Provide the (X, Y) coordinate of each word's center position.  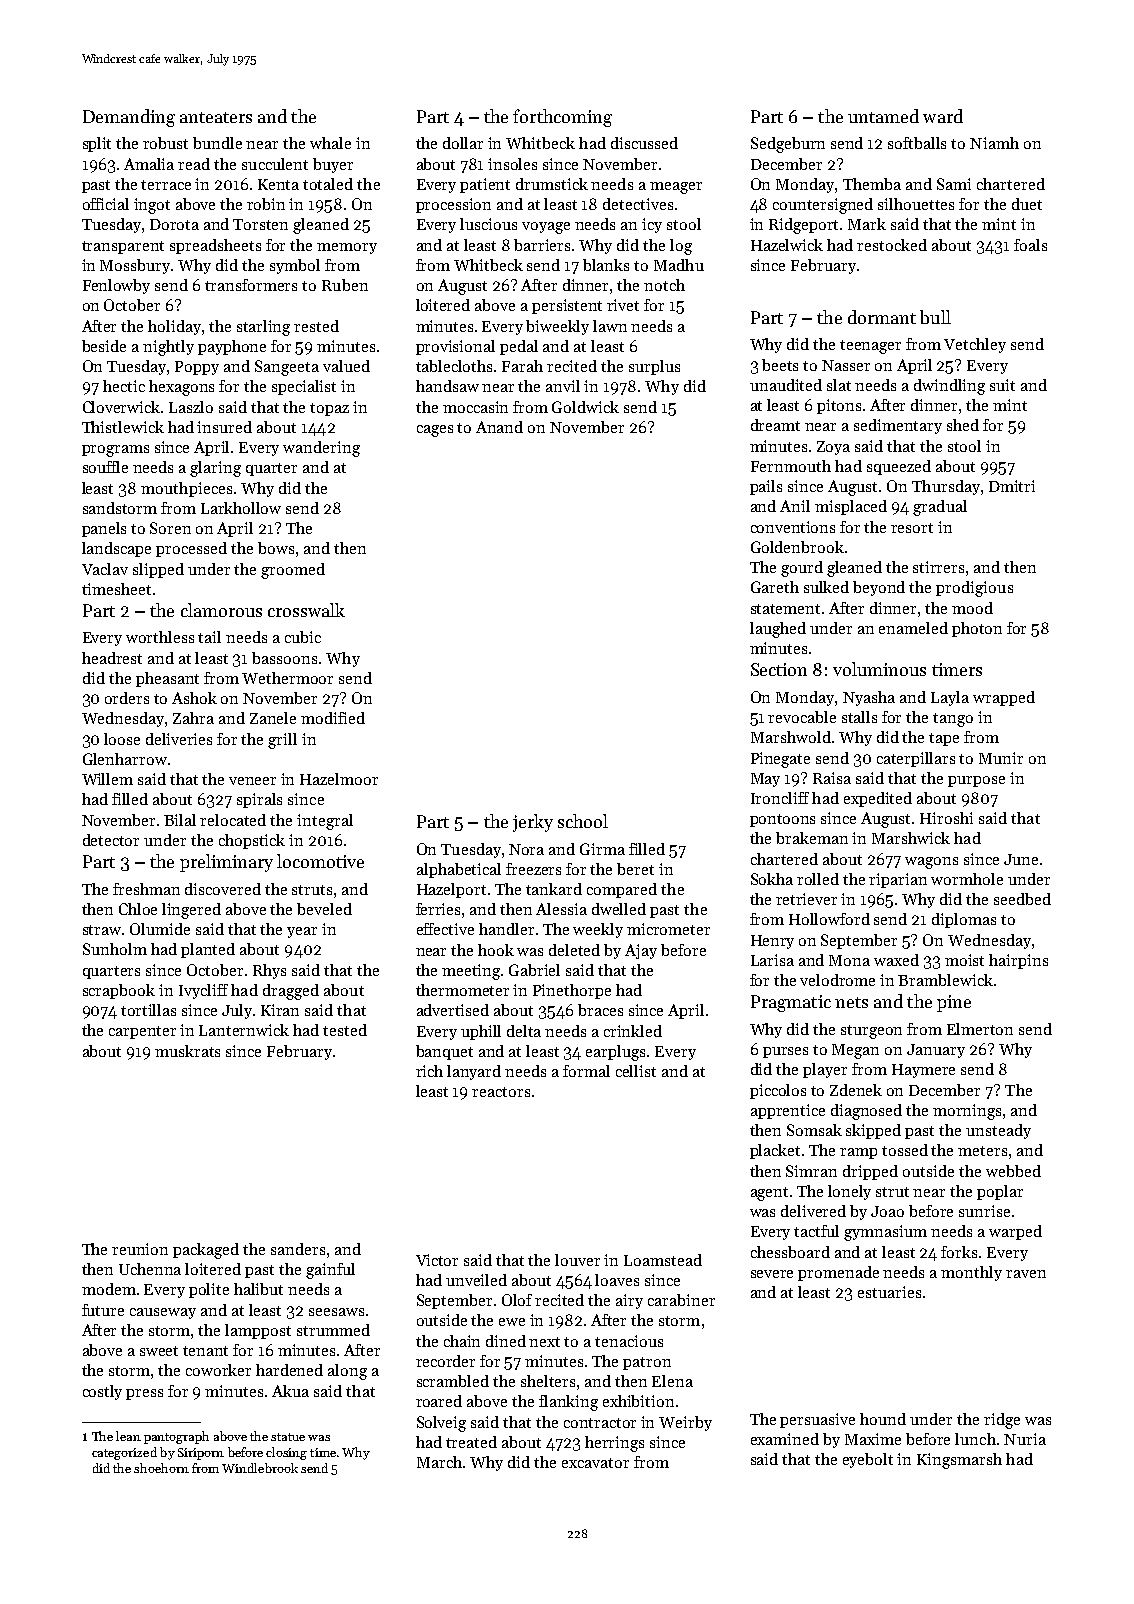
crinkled (633, 1031)
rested (316, 326)
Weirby (685, 1423)
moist (964, 960)
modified (333, 718)
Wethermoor (287, 678)
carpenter (142, 1032)
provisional (455, 347)
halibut (258, 1289)
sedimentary (898, 426)
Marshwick (911, 838)
